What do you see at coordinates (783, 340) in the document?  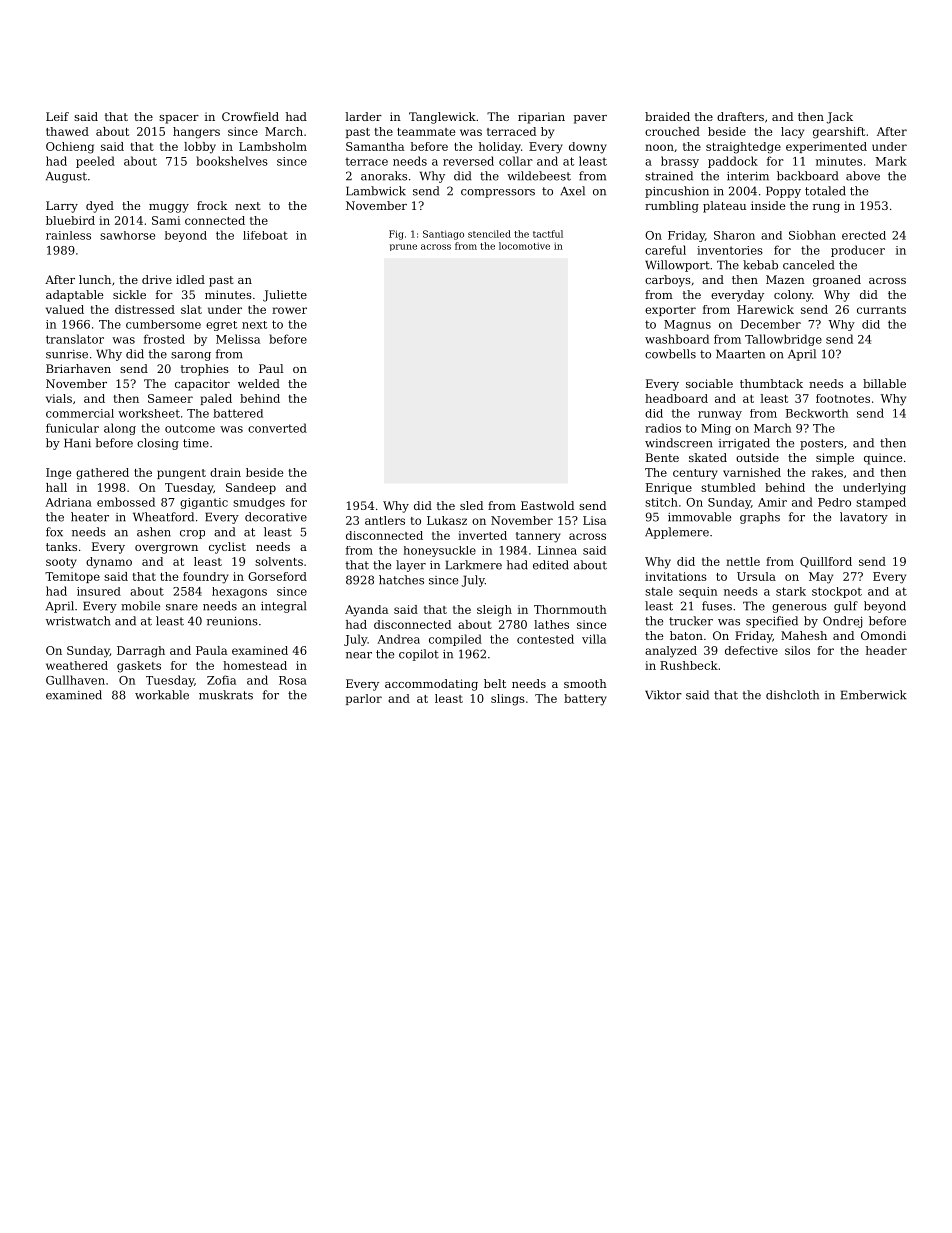 I see `Tallowbridge` at bounding box center [783, 340].
